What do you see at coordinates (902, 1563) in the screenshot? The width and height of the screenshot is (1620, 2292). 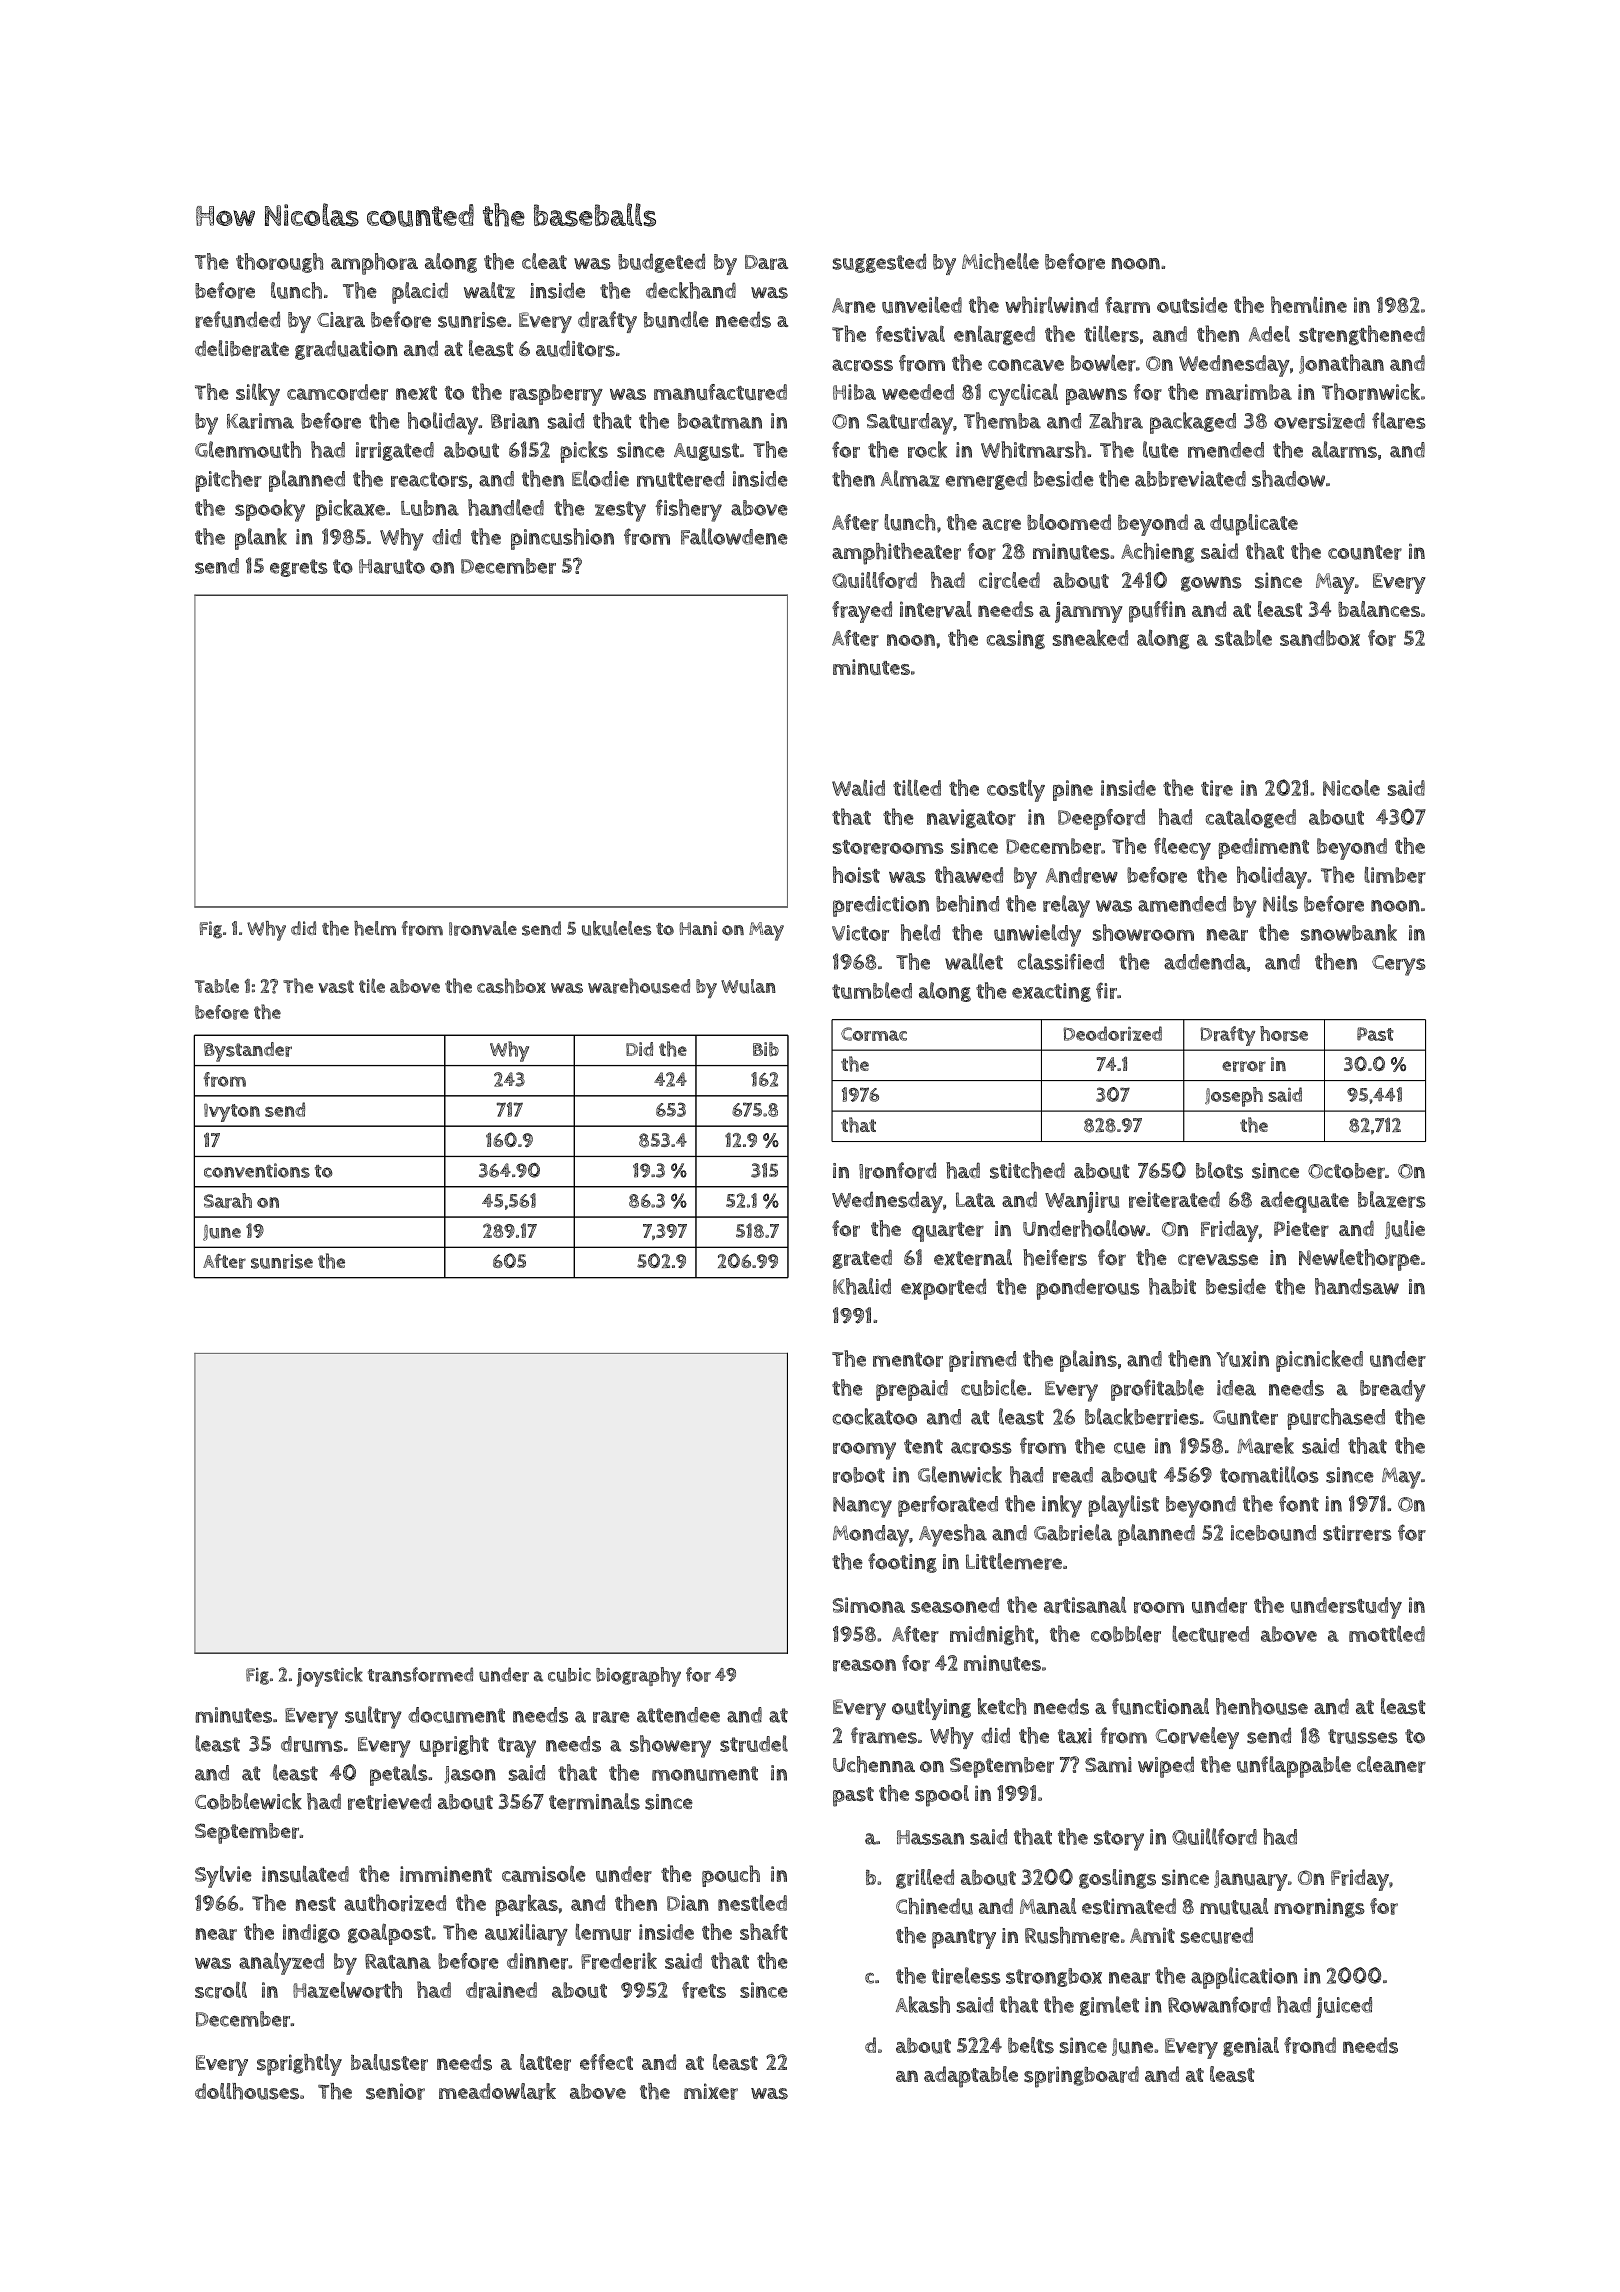 I see `footing` at bounding box center [902, 1563].
